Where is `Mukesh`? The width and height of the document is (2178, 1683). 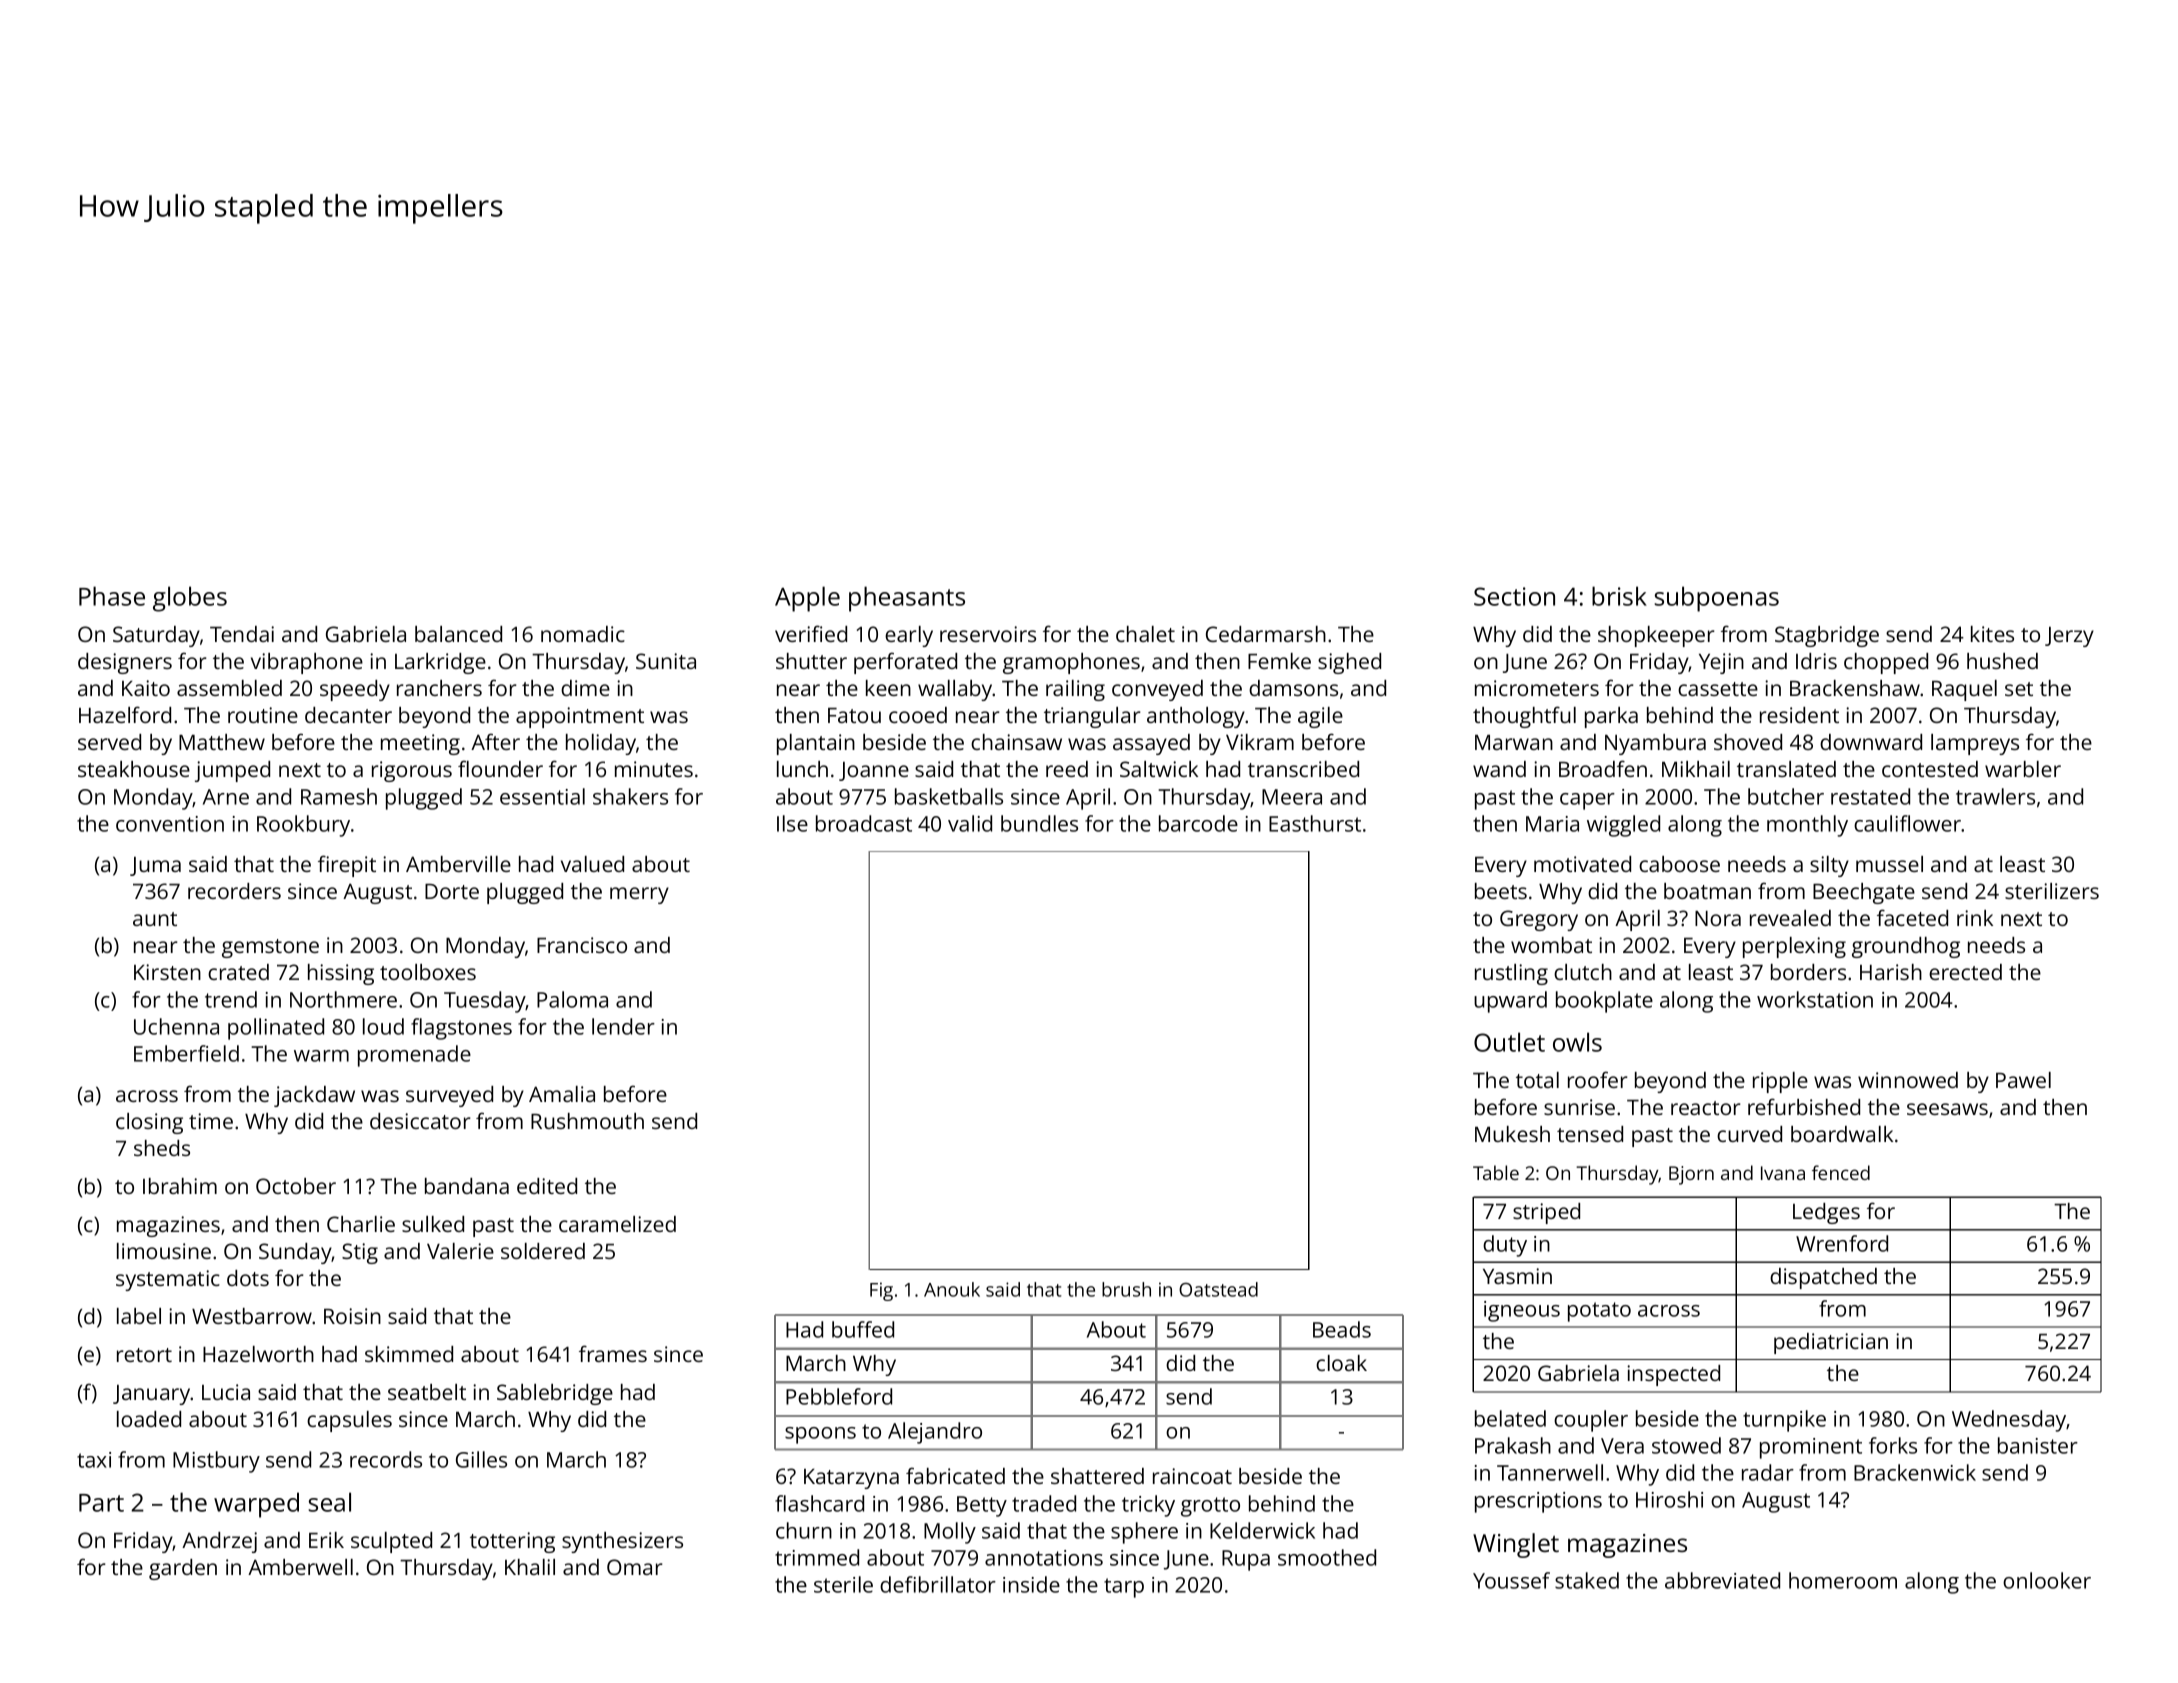 Mukesh is located at coordinates (1512, 1134).
